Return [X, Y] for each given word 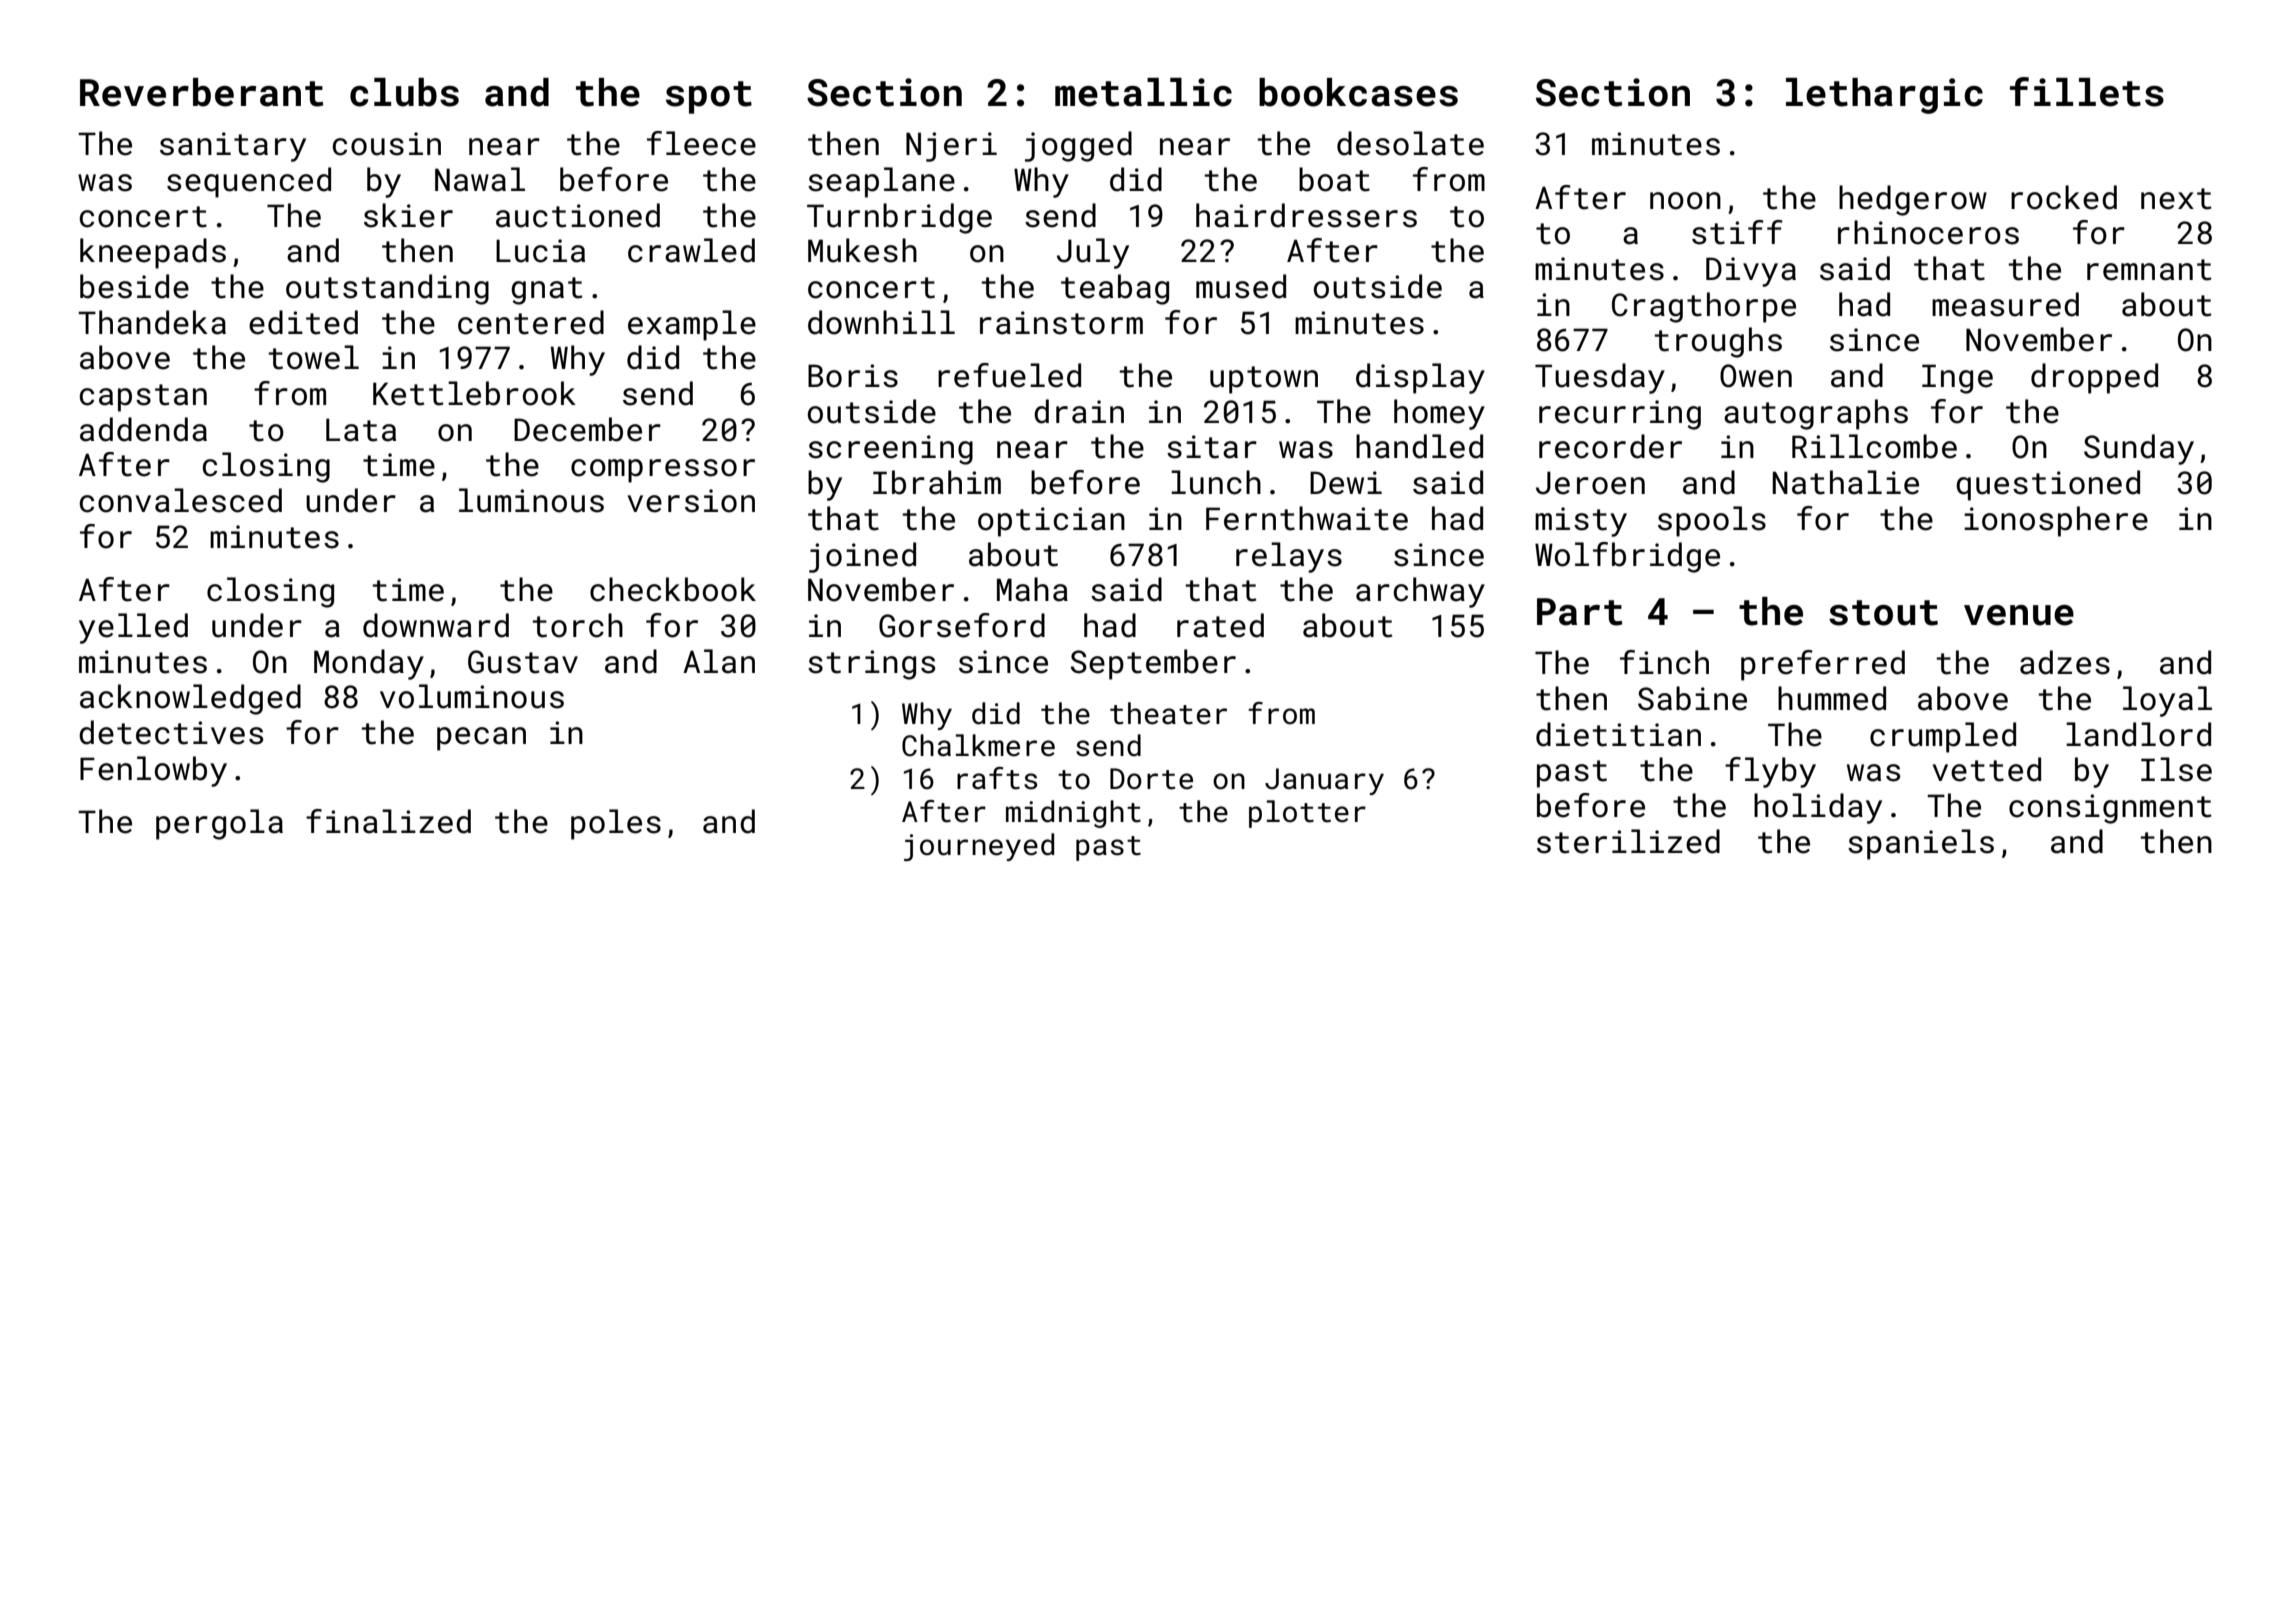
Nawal [480, 179]
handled [1419, 446]
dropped [2094, 378]
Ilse [2176, 769]
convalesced [181, 500]
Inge [1957, 379]
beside [134, 286]
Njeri [951, 147]
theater [1168, 713]
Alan [719, 661]
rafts [997, 778]
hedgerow [1913, 200]
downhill [881, 322]
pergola [219, 824]
